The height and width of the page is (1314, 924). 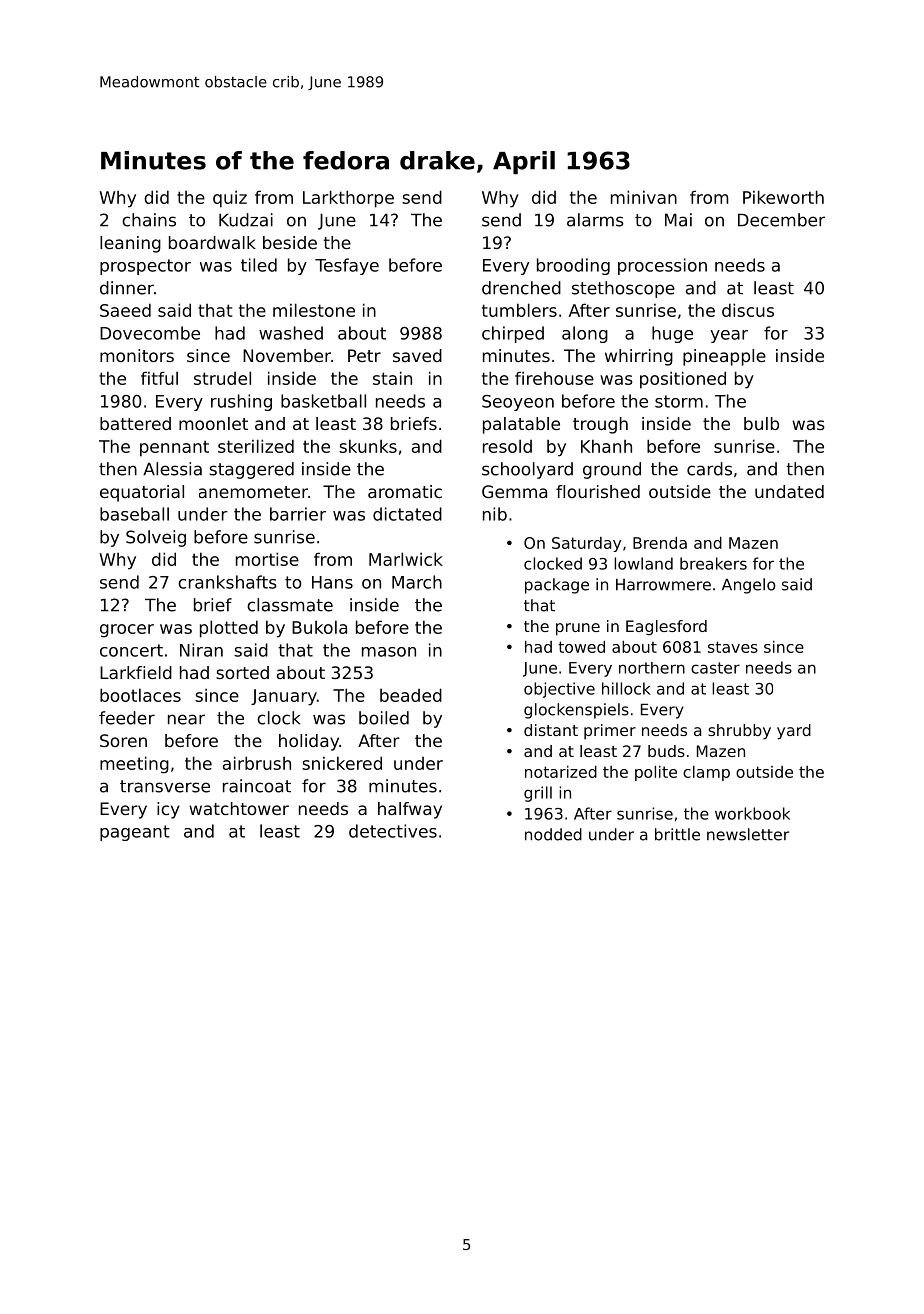 I want to click on distant, so click(x=551, y=730).
